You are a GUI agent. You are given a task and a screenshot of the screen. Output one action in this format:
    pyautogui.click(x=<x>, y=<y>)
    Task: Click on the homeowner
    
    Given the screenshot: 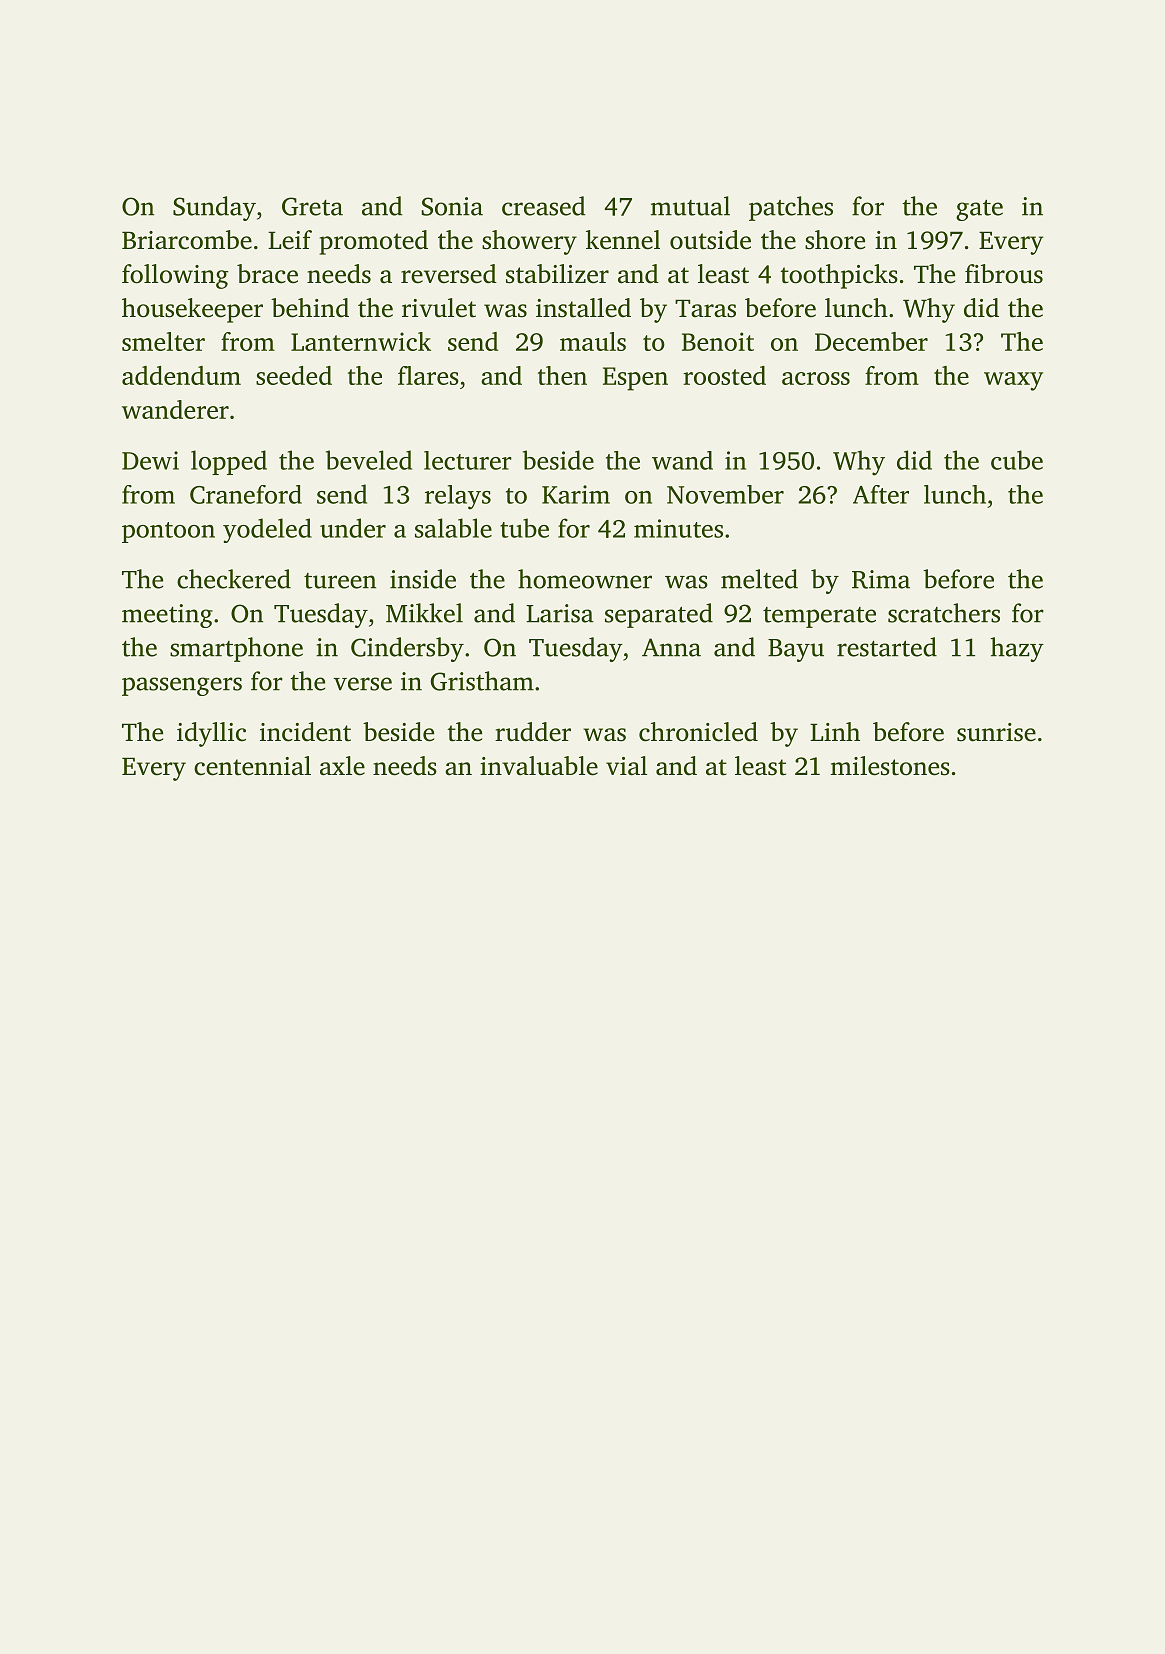 What is the action you would take?
    pyautogui.click(x=585, y=579)
